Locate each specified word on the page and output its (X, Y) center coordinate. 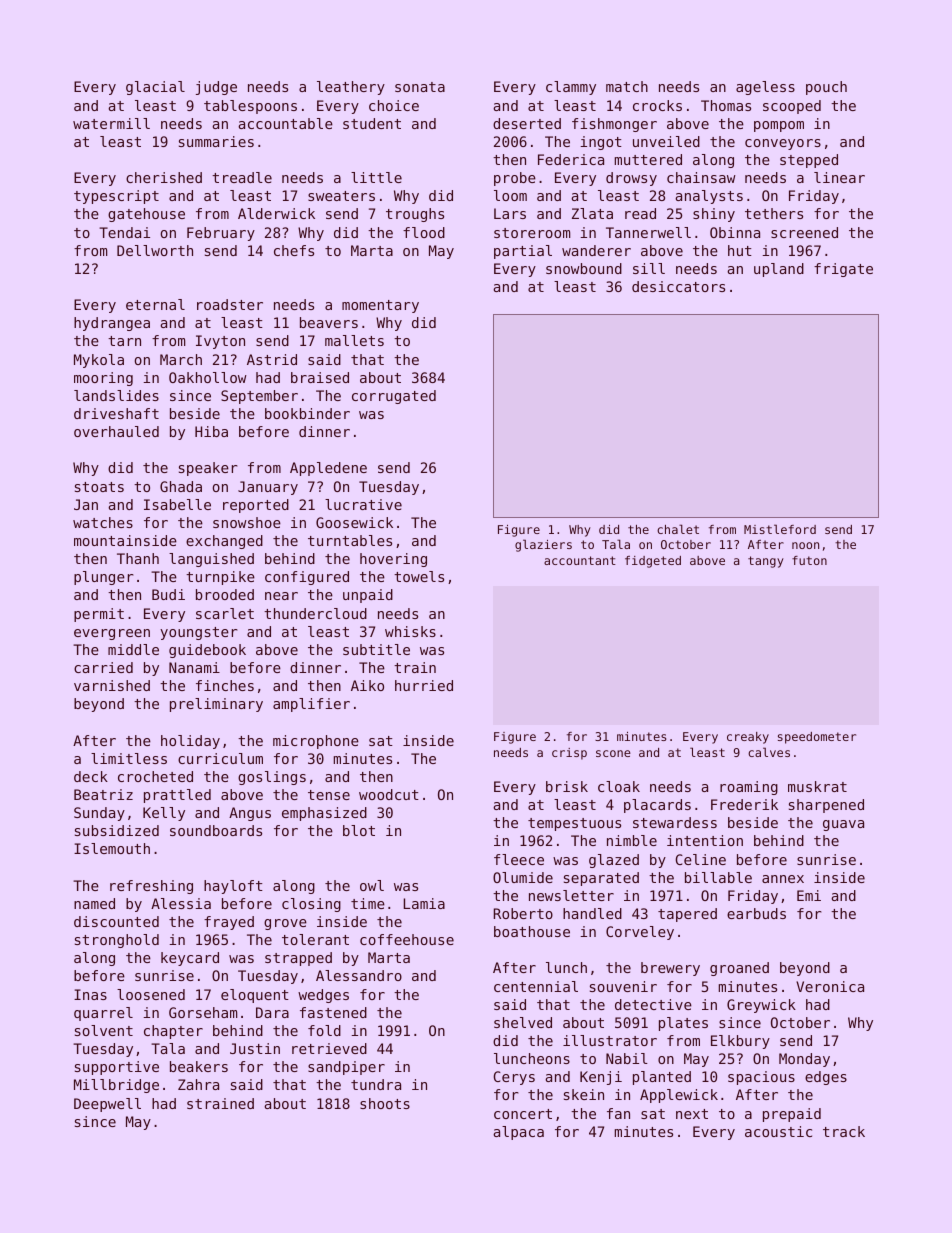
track (844, 1131)
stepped (809, 161)
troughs (415, 215)
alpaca (518, 1133)
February (221, 234)
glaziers (543, 545)
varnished (112, 685)
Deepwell (107, 1105)
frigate (843, 270)
